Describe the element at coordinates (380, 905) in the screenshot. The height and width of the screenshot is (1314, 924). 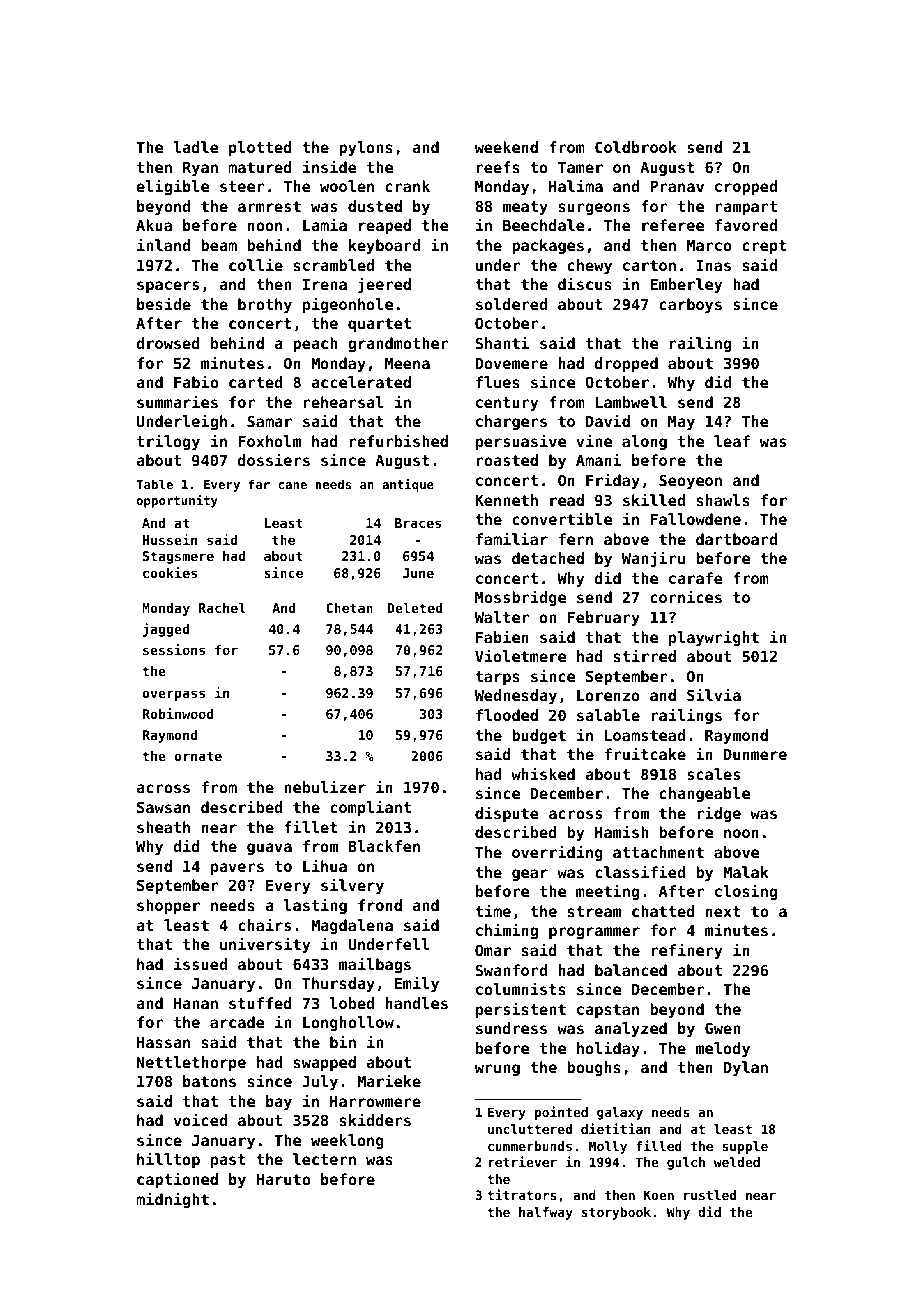
I see `frond` at that location.
